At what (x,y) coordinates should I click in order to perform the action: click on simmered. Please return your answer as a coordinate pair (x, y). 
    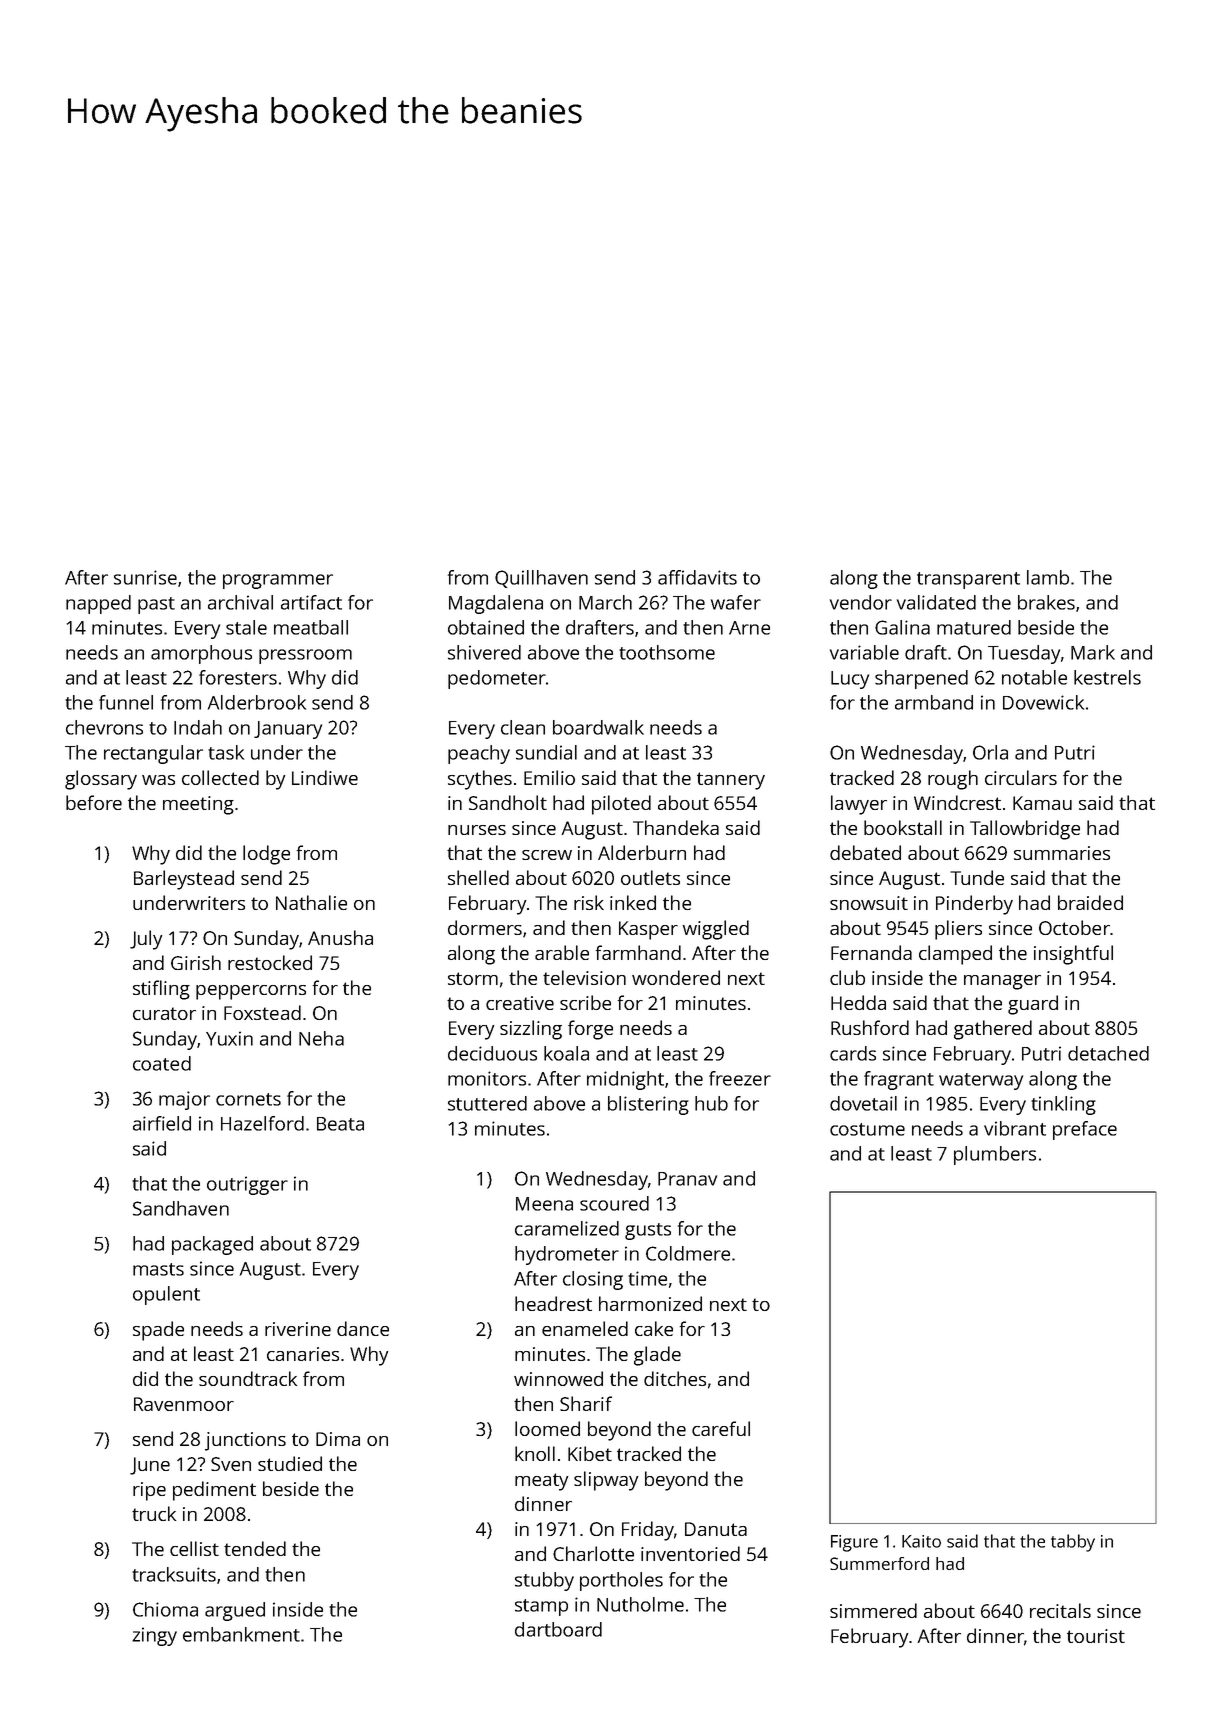
    Looking at the image, I should click on (873, 1610).
